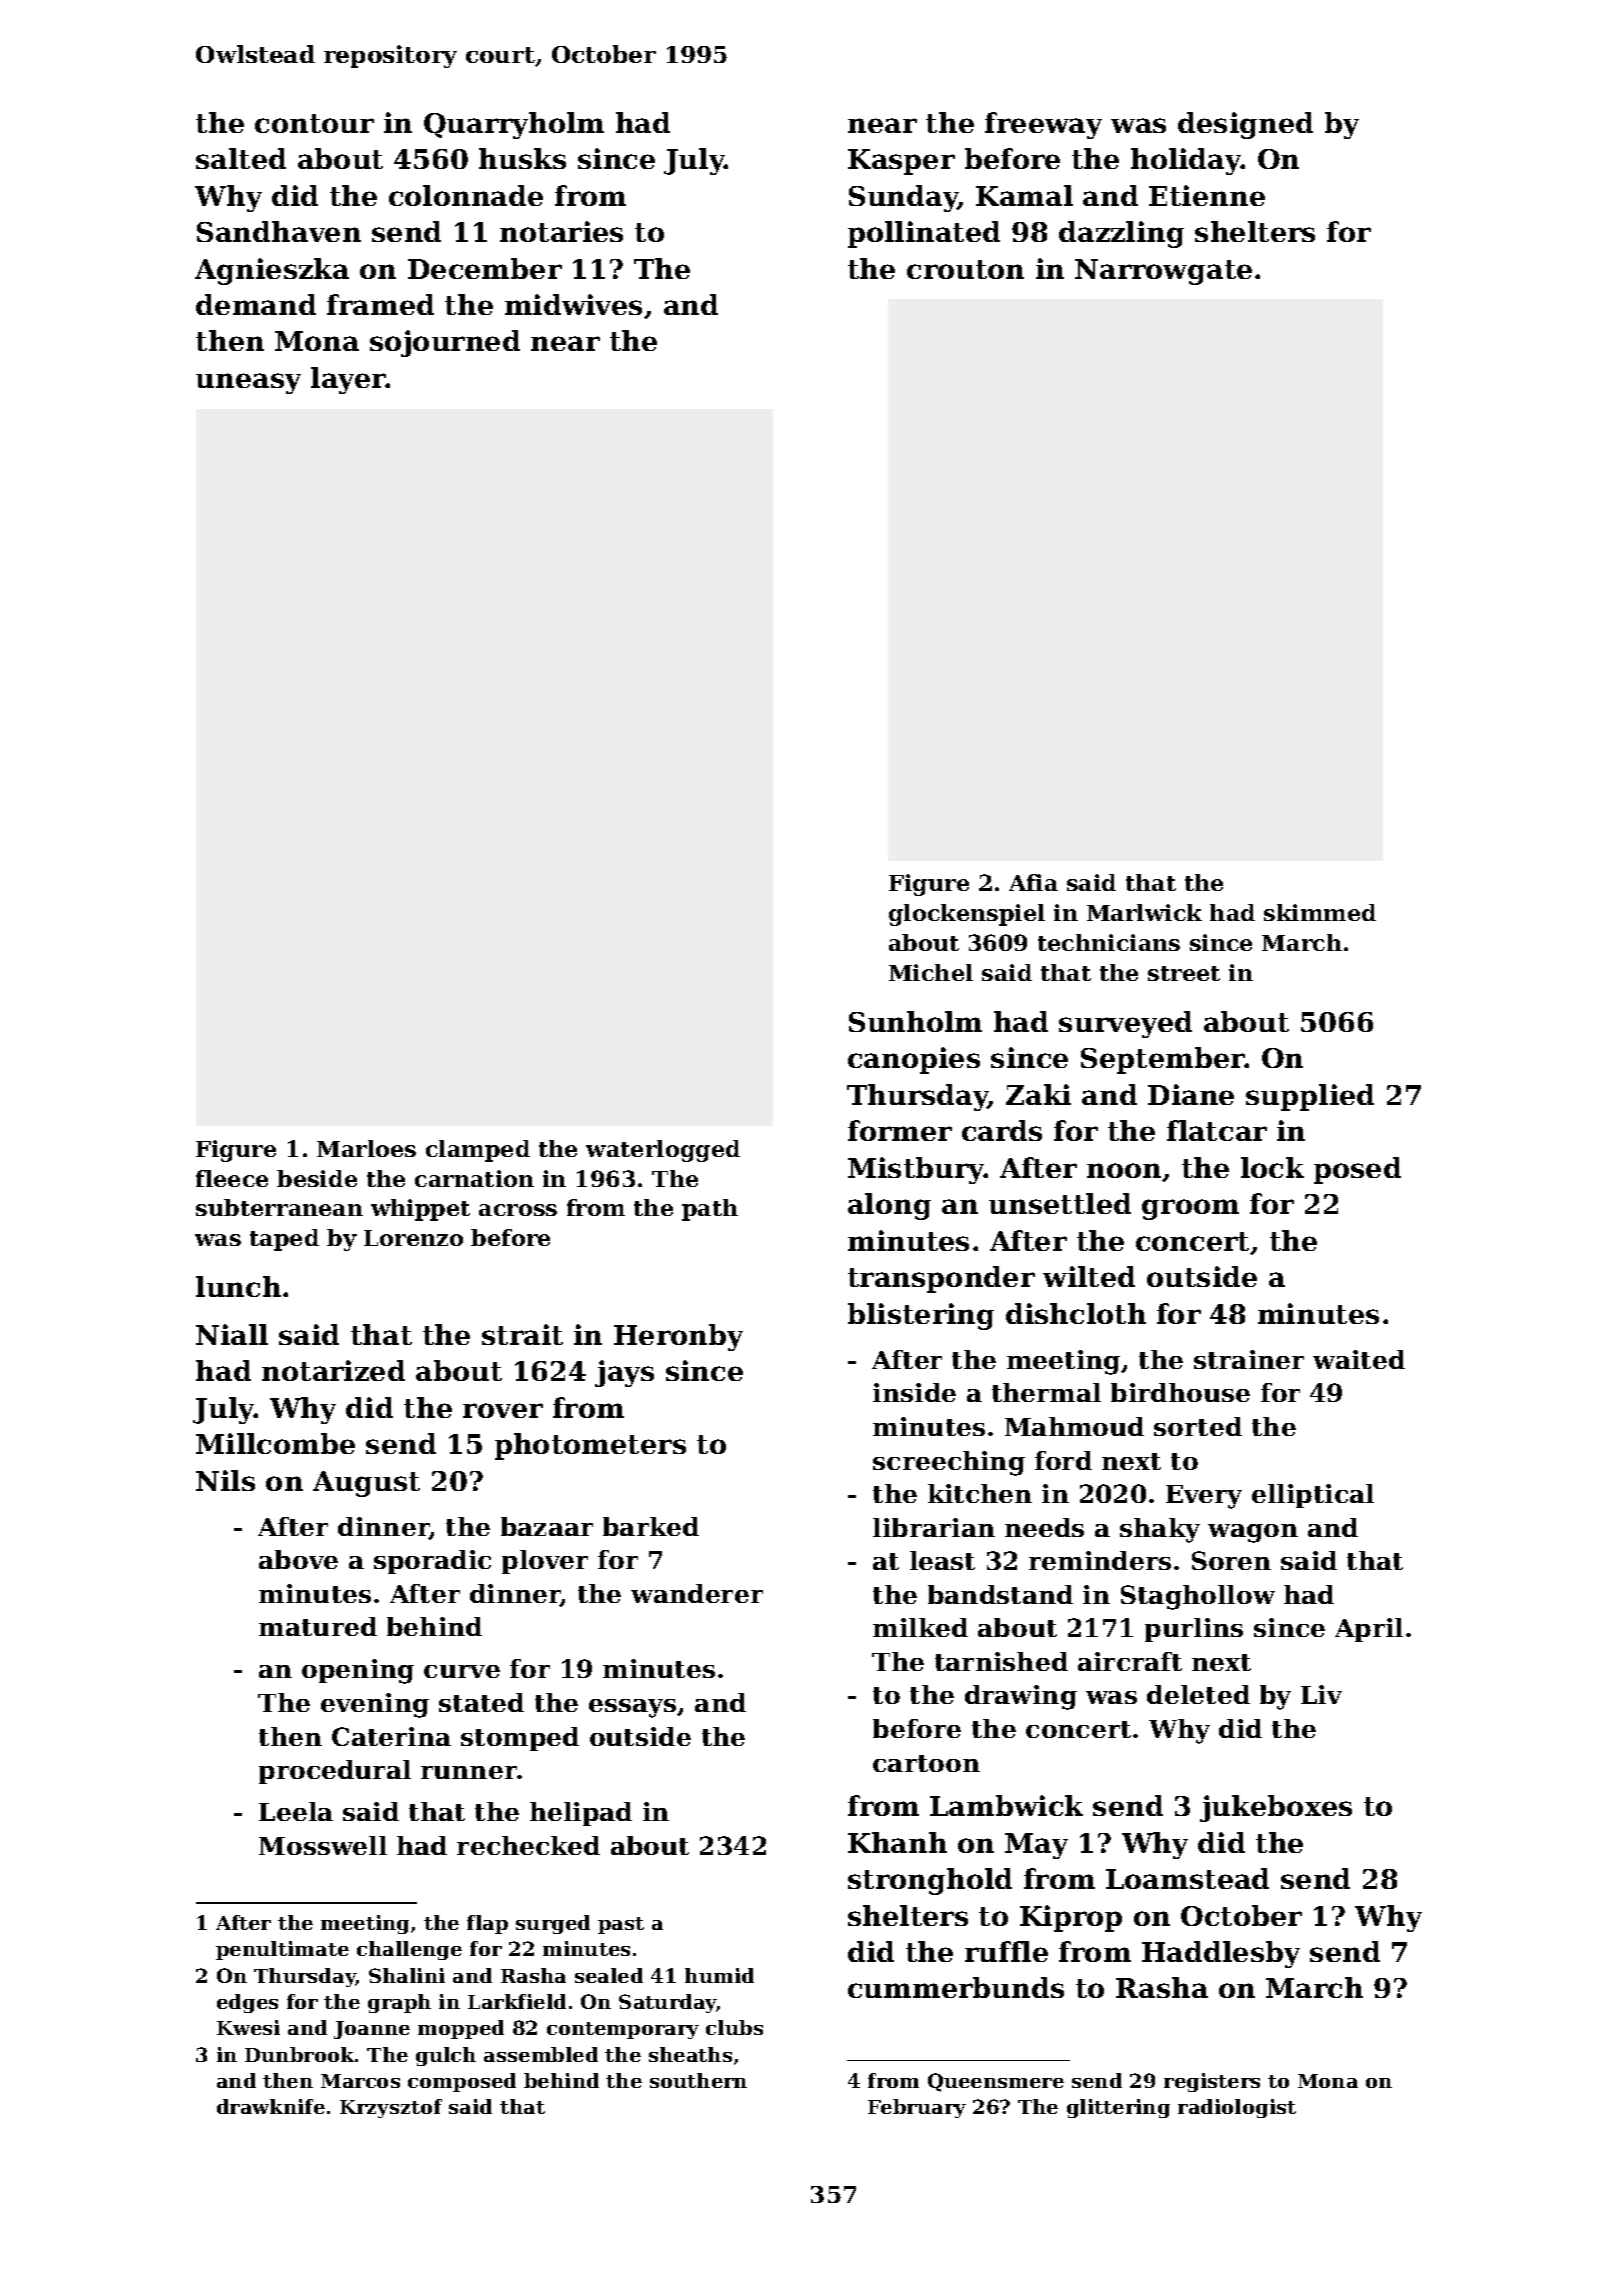 The height and width of the image is (2292, 1620). What do you see at coordinates (1194, 1630) in the image?
I see `purlins` at bounding box center [1194, 1630].
